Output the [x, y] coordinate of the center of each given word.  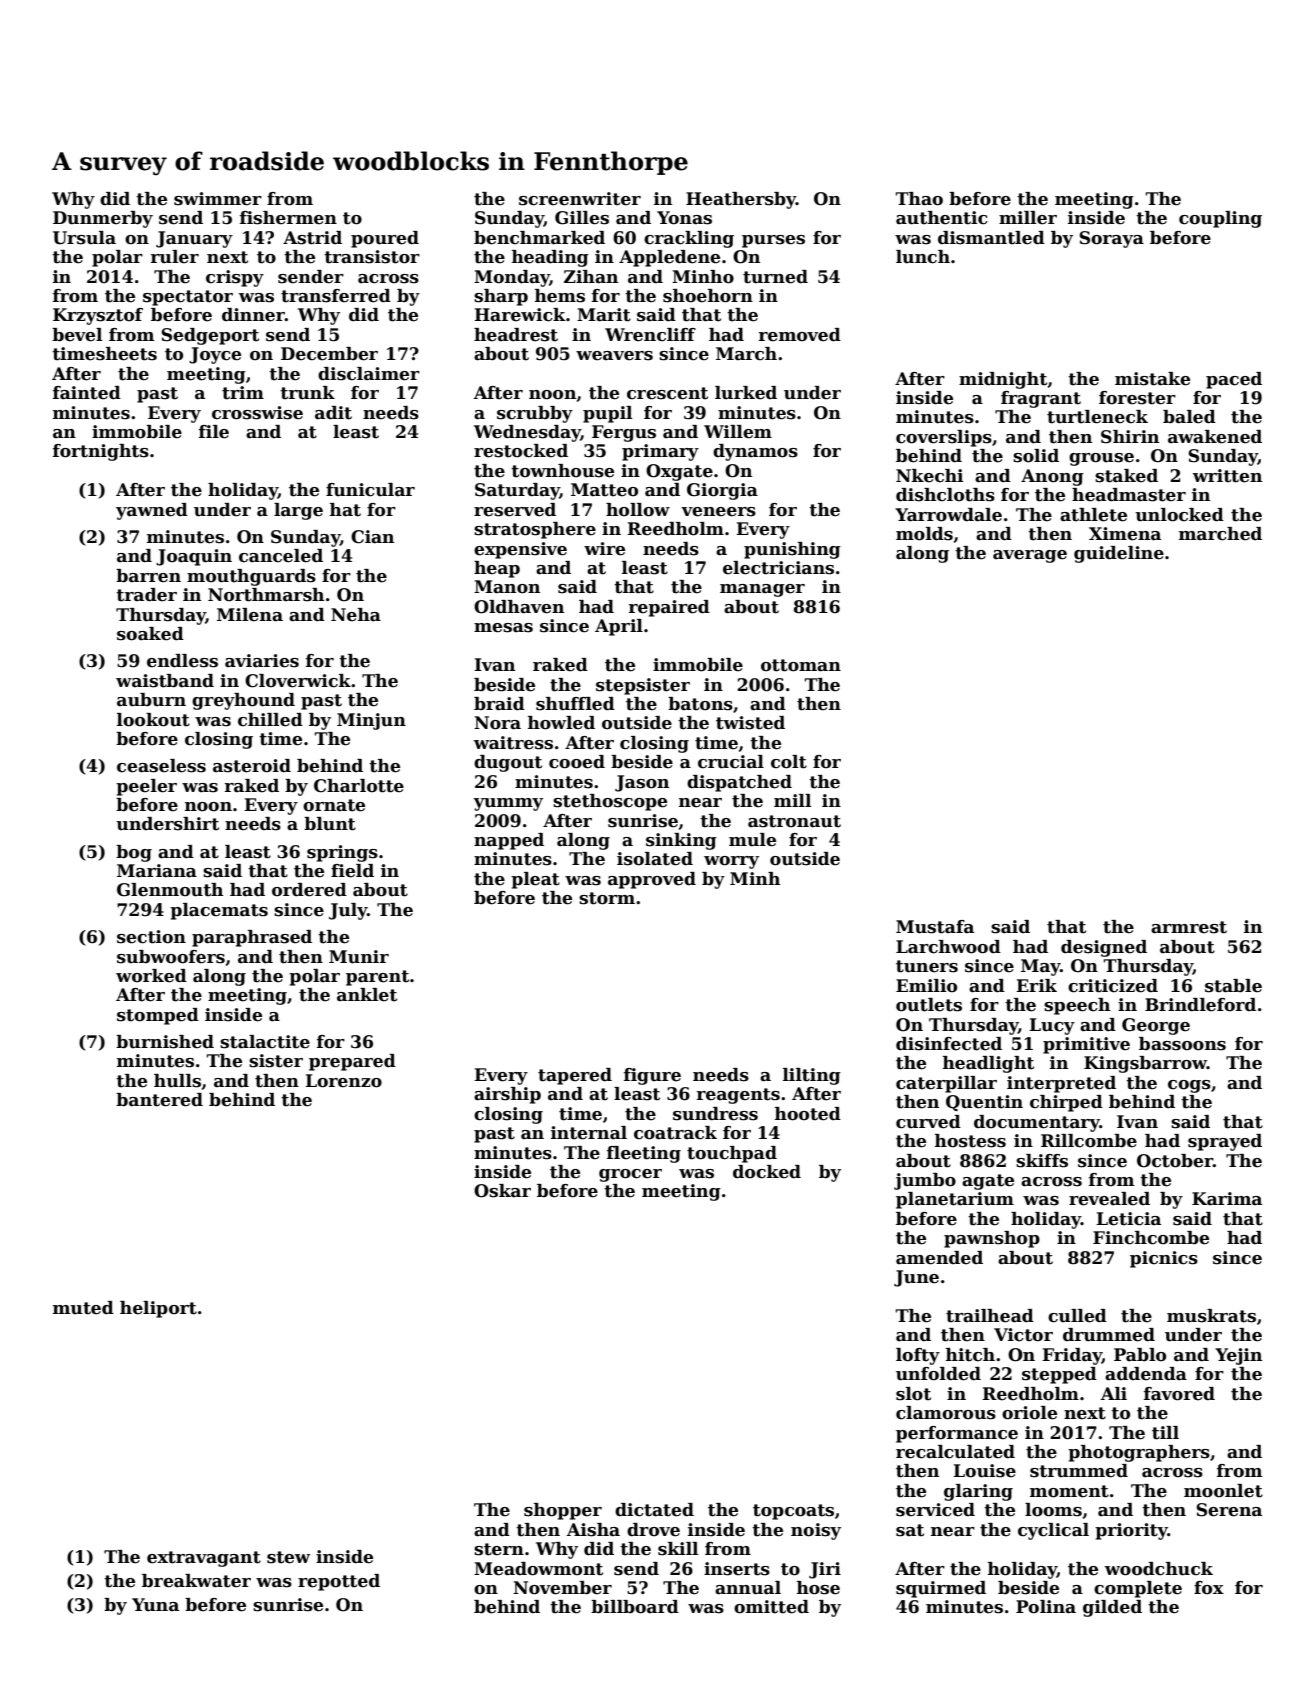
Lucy [1052, 1026]
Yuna [155, 1605]
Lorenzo [343, 1081]
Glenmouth [170, 890]
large [298, 511]
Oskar [502, 1191]
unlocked [1179, 515]
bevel [77, 335]
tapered [575, 1076]
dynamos [755, 452]
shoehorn [708, 296]
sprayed [1225, 1142]
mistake [1152, 379]
